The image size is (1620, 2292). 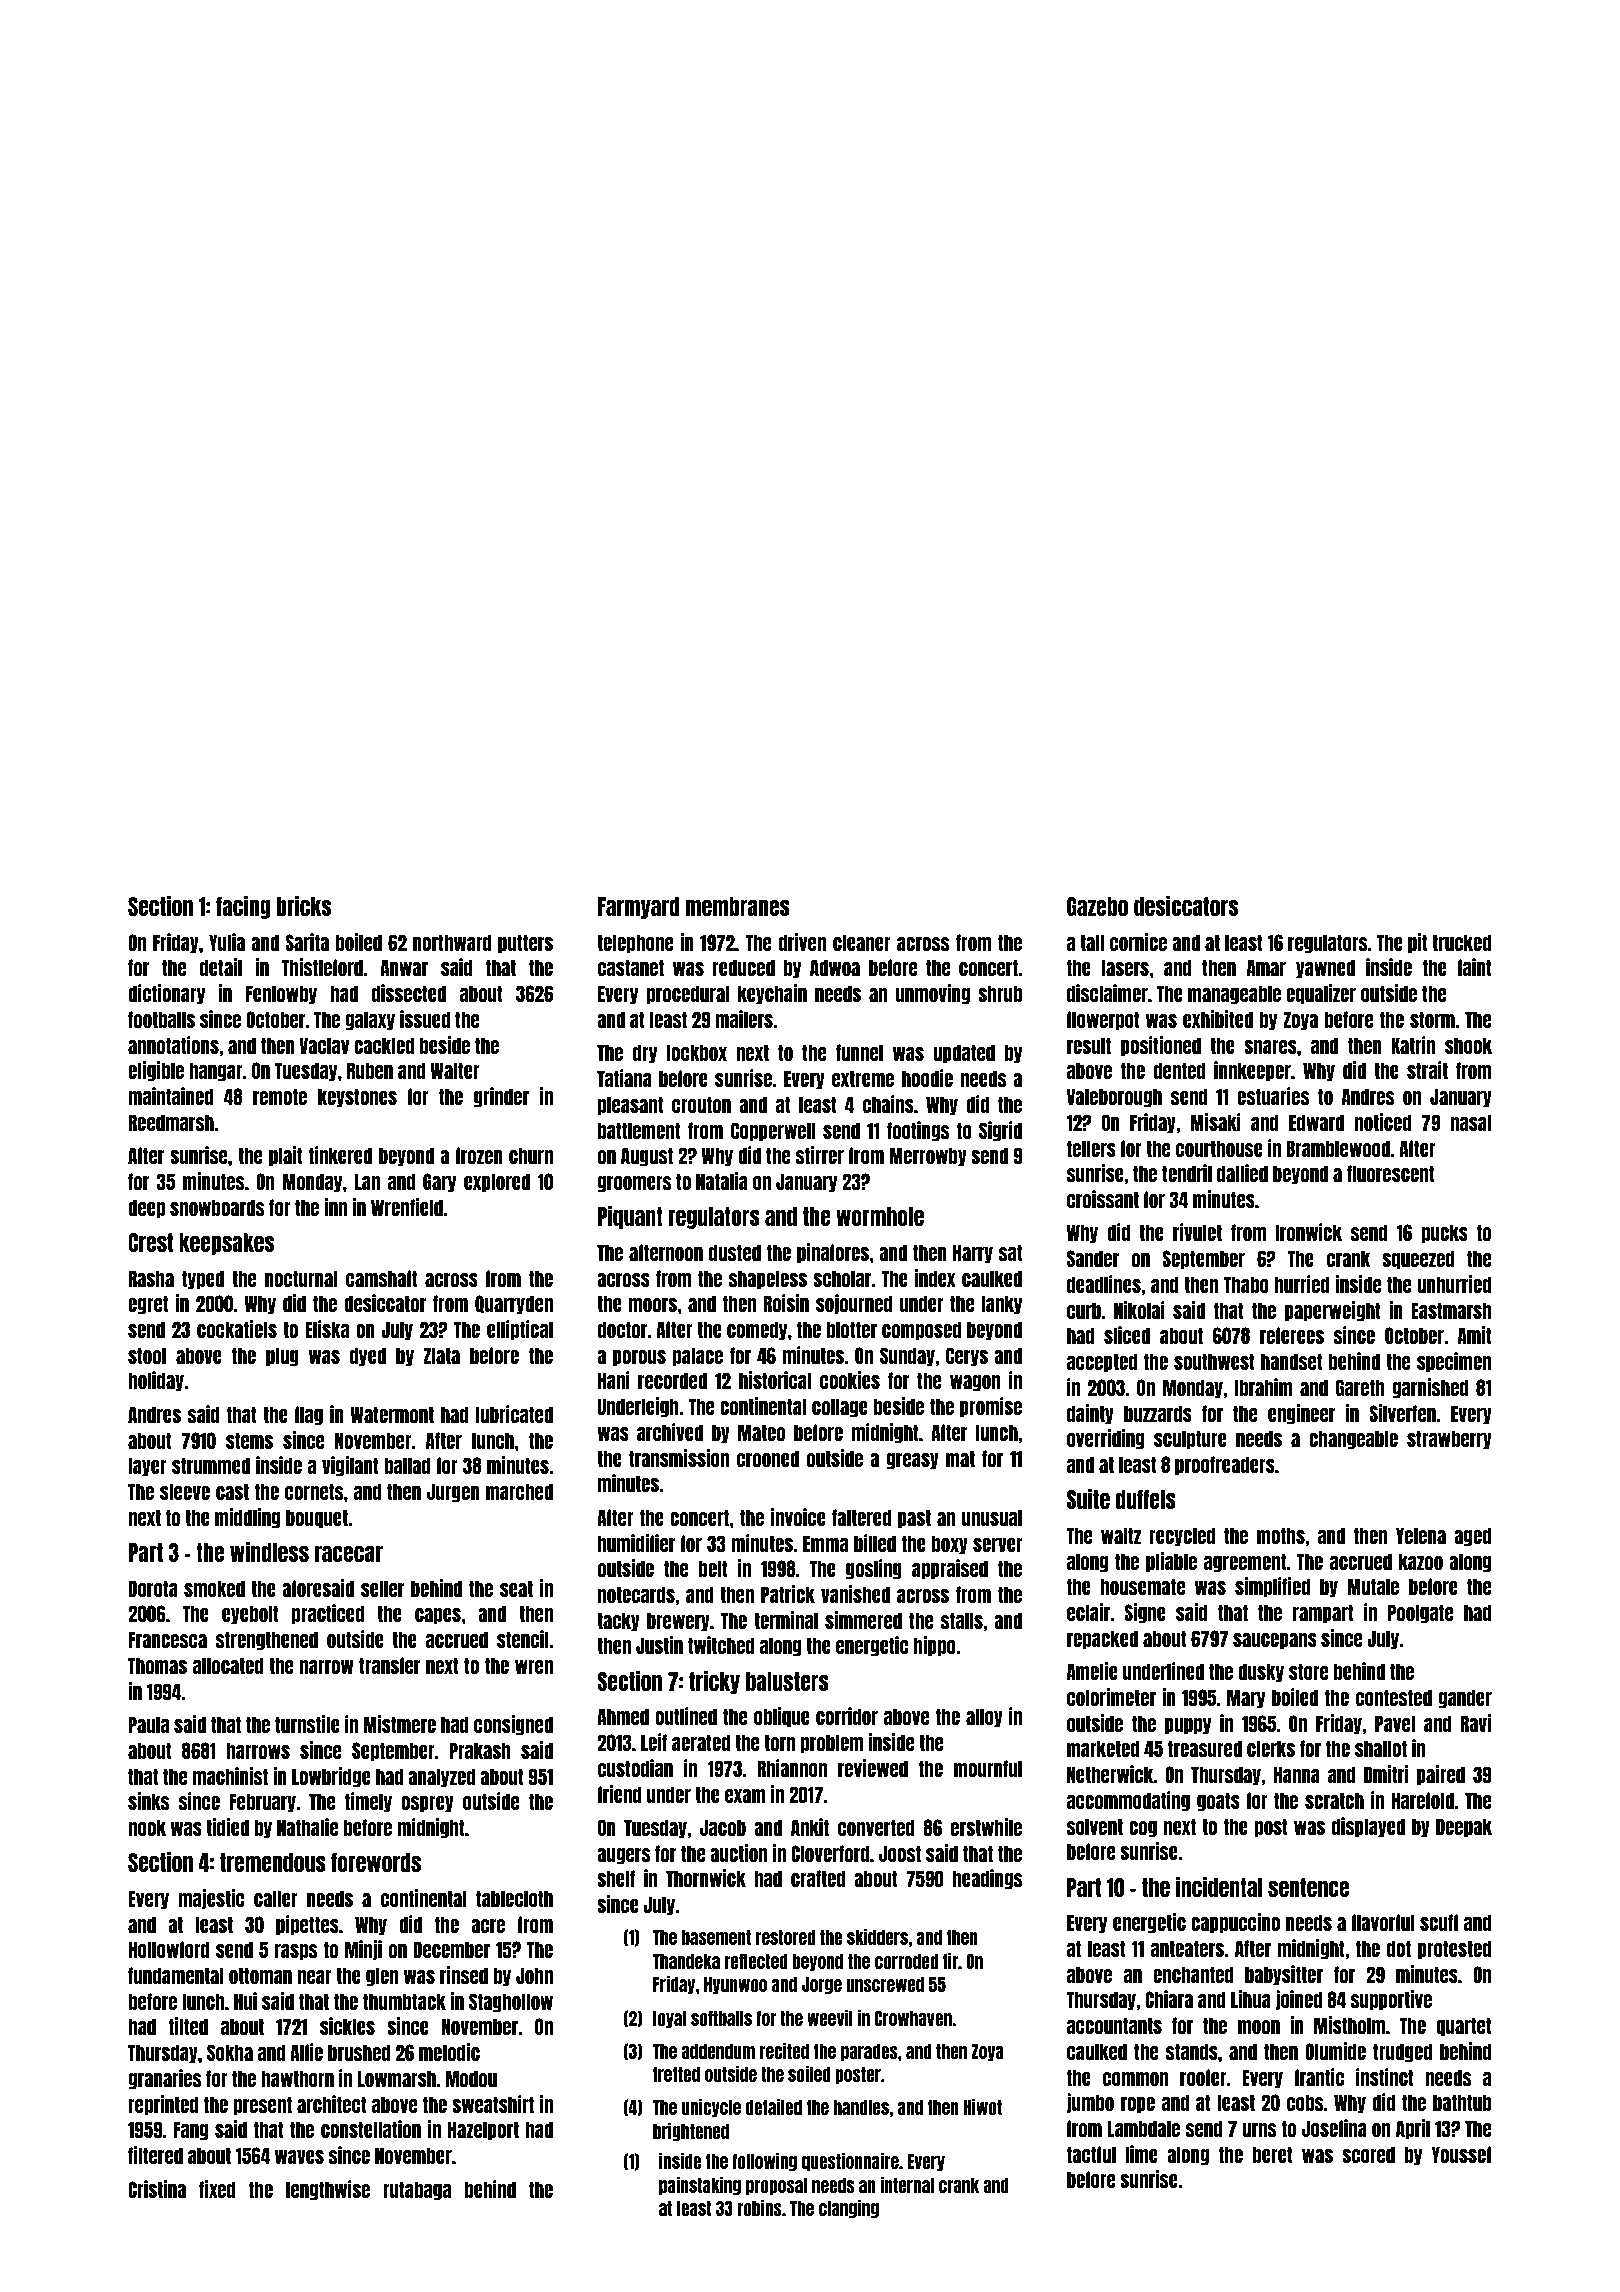 What do you see at coordinates (480, 1750) in the document?
I see `Prakash` at bounding box center [480, 1750].
